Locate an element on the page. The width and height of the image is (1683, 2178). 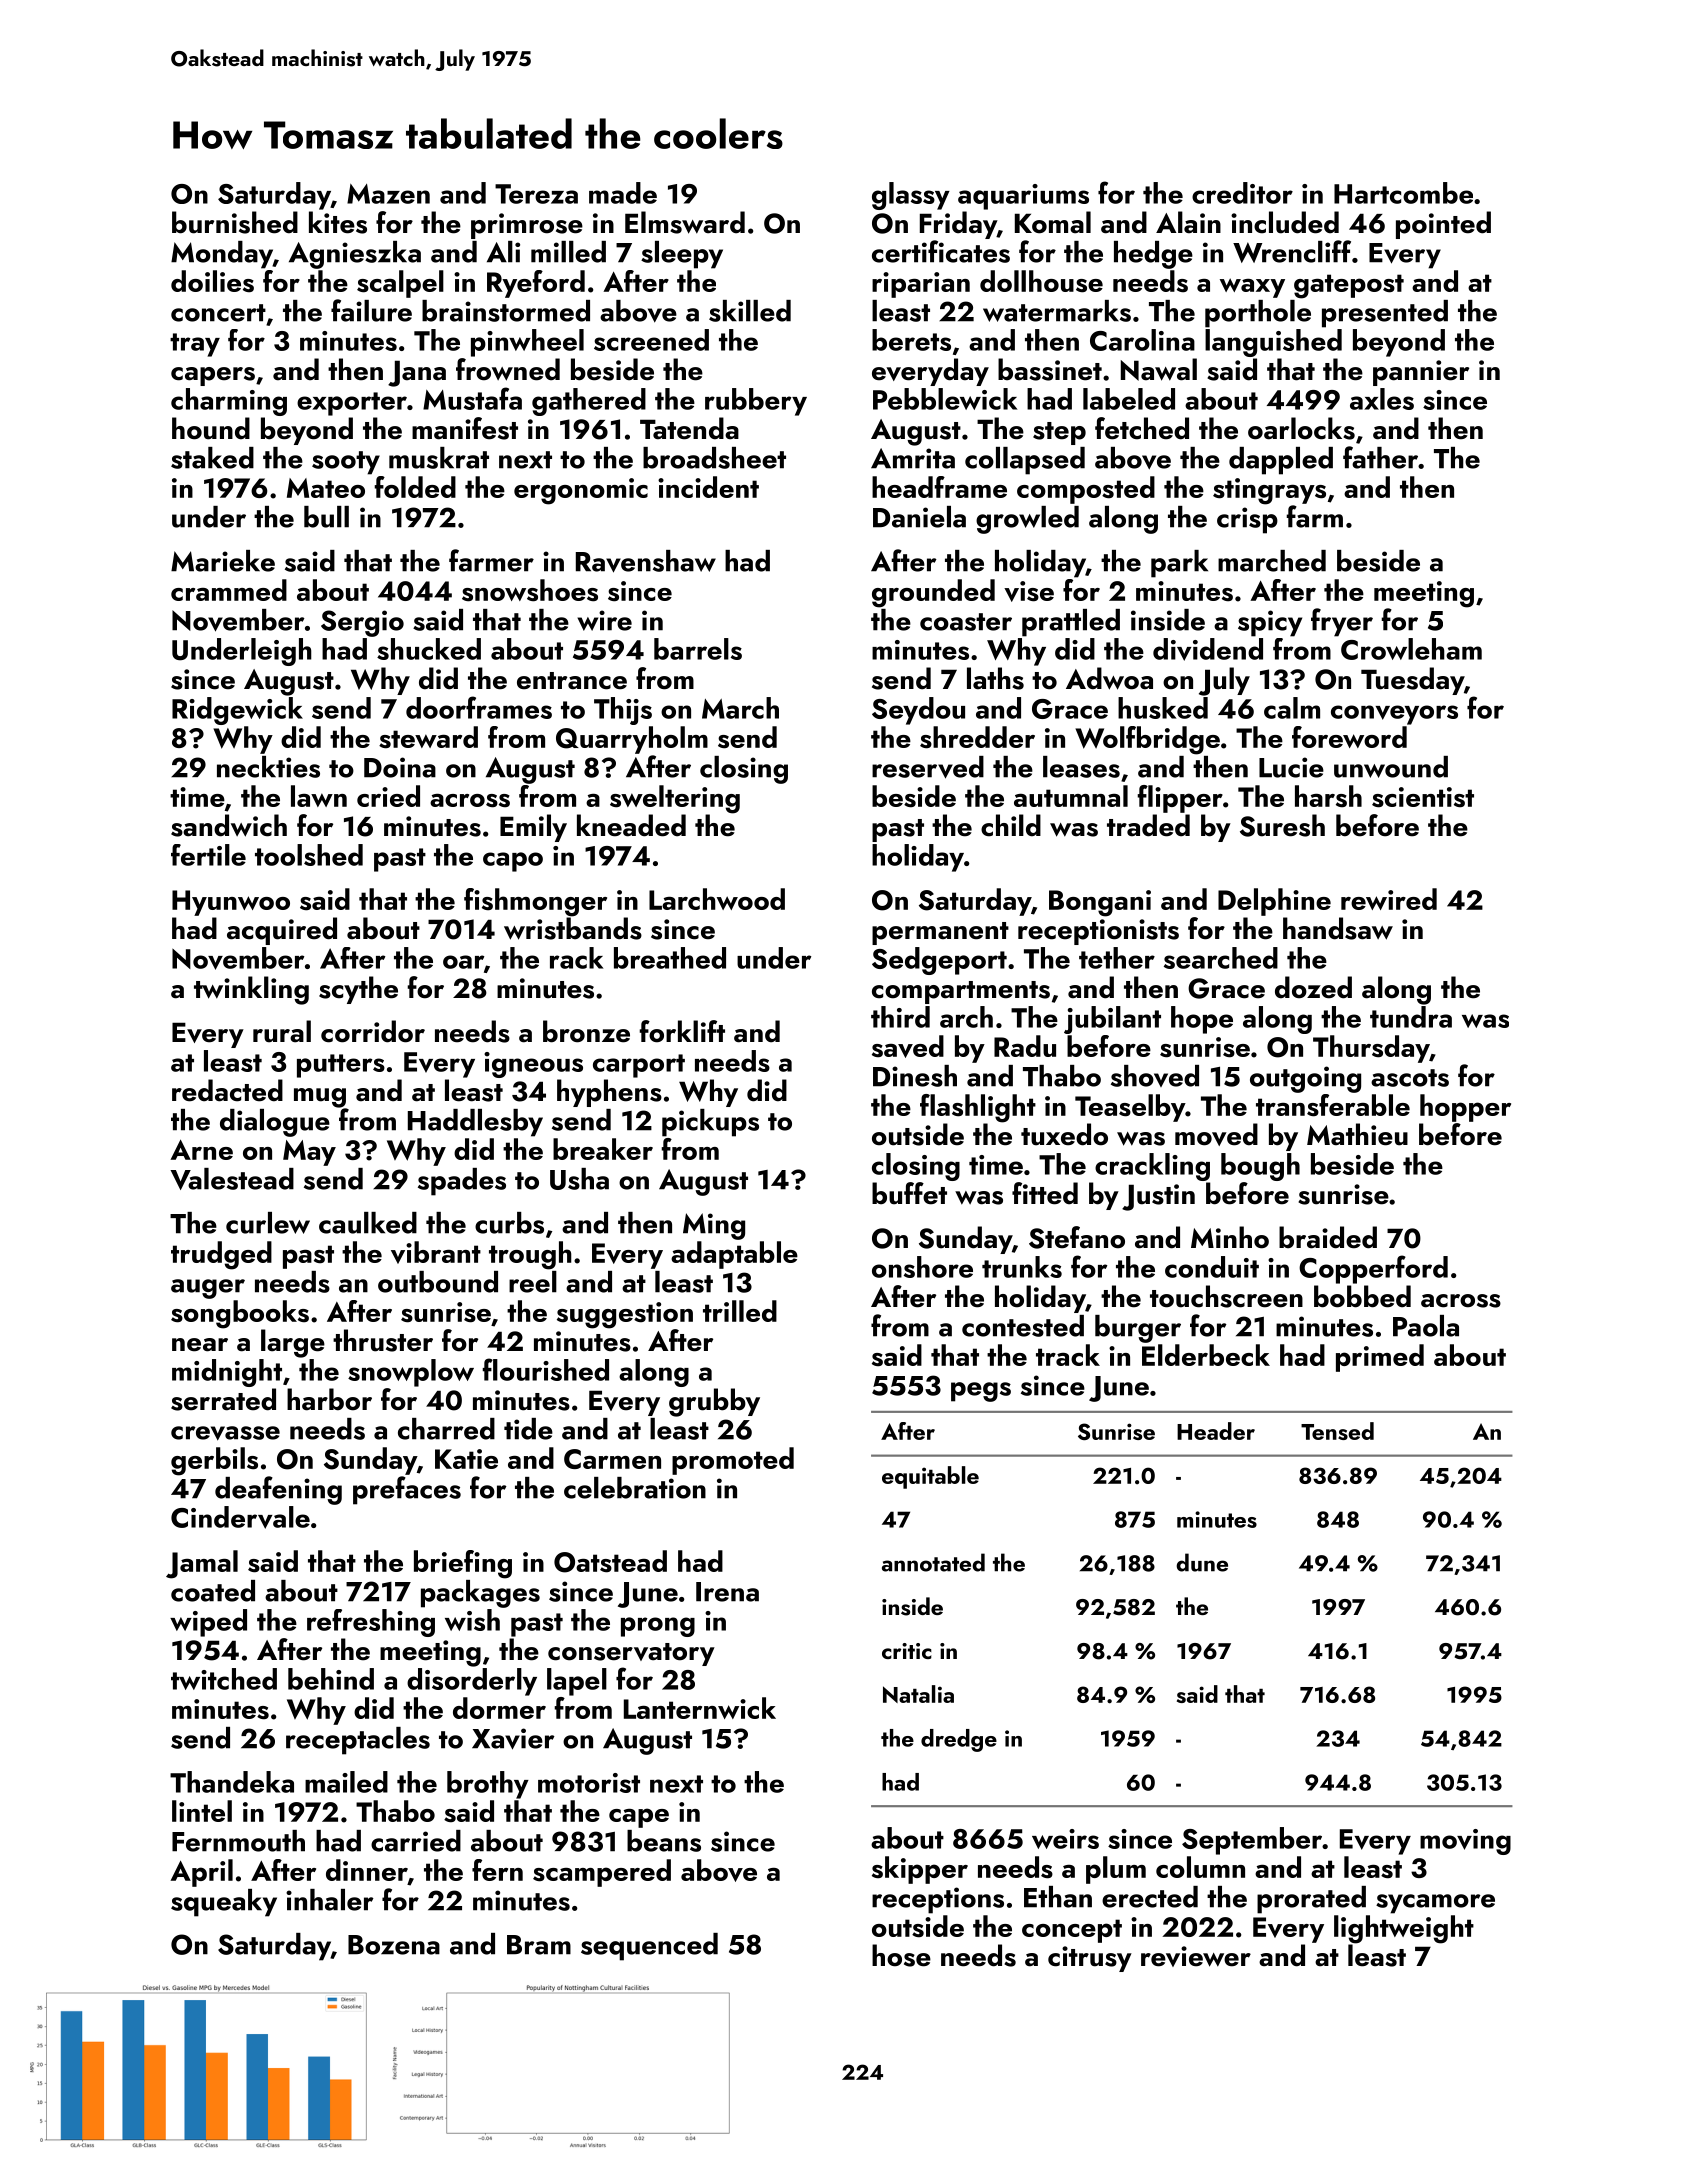
twitched is located at coordinates (224, 1679).
